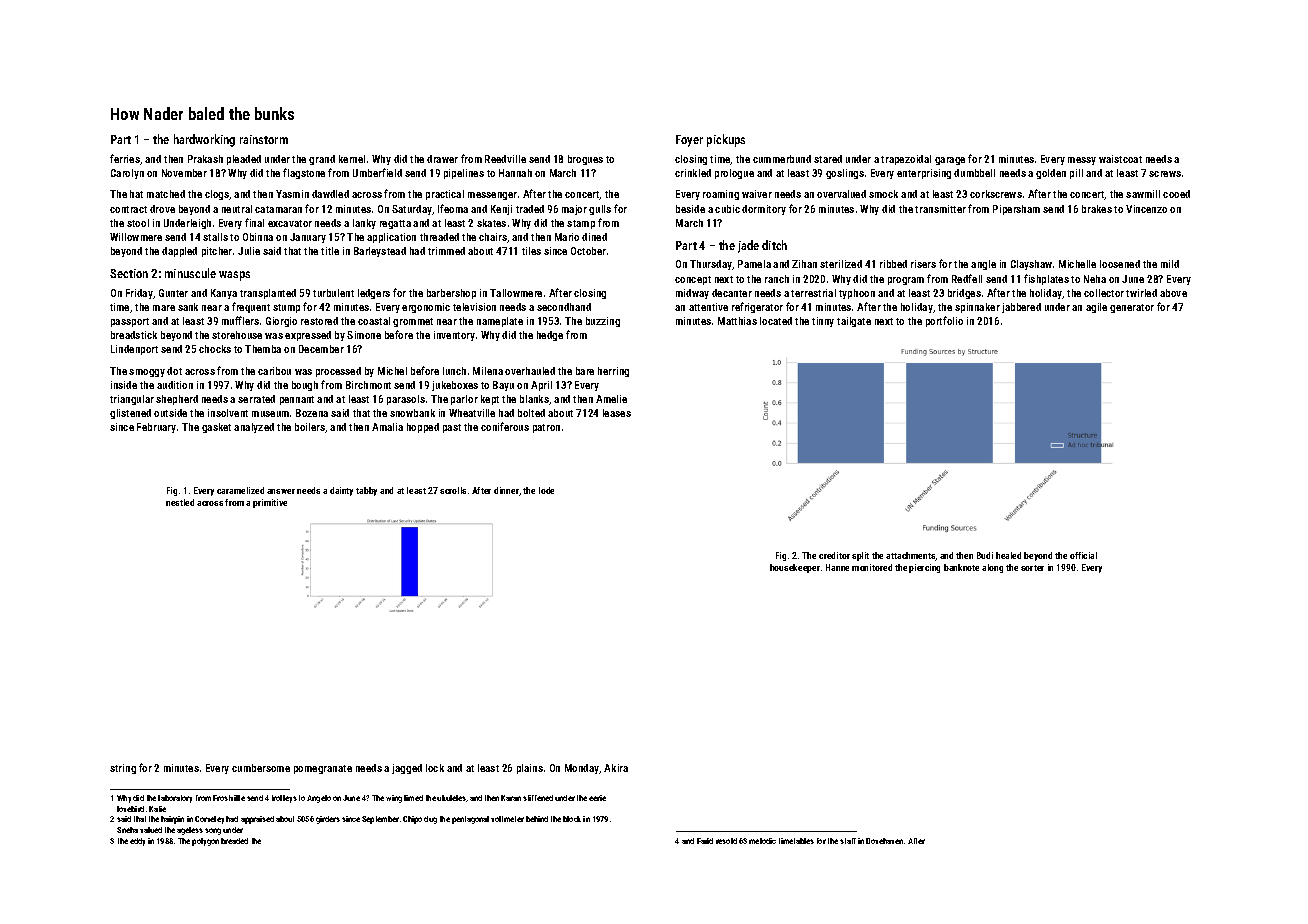  Describe the element at coordinates (884, 841) in the page. I see `Dovehaven` at that location.
